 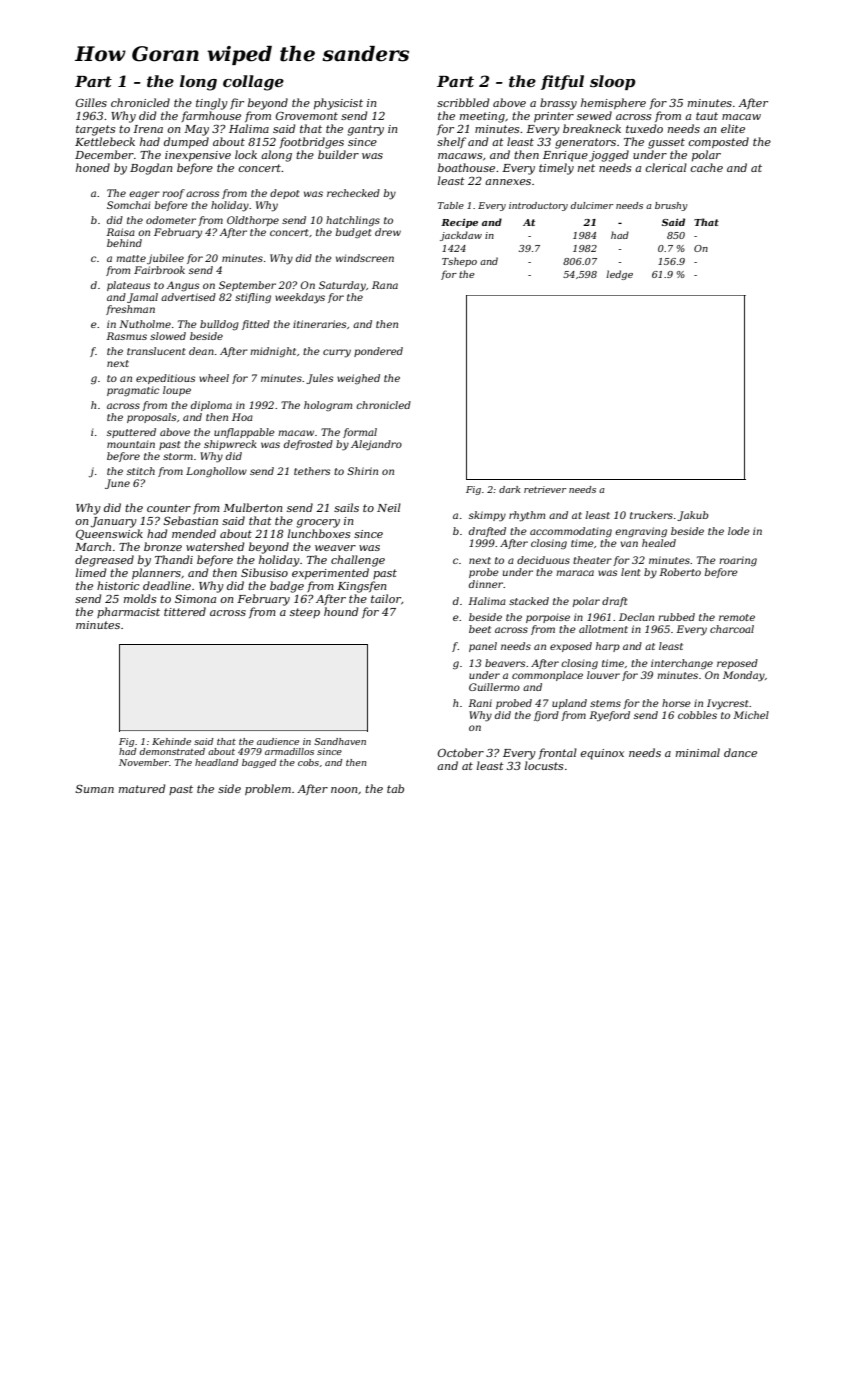 What do you see at coordinates (562, 82) in the screenshot?
I see `fitful` at bounding box center [562, 82].
